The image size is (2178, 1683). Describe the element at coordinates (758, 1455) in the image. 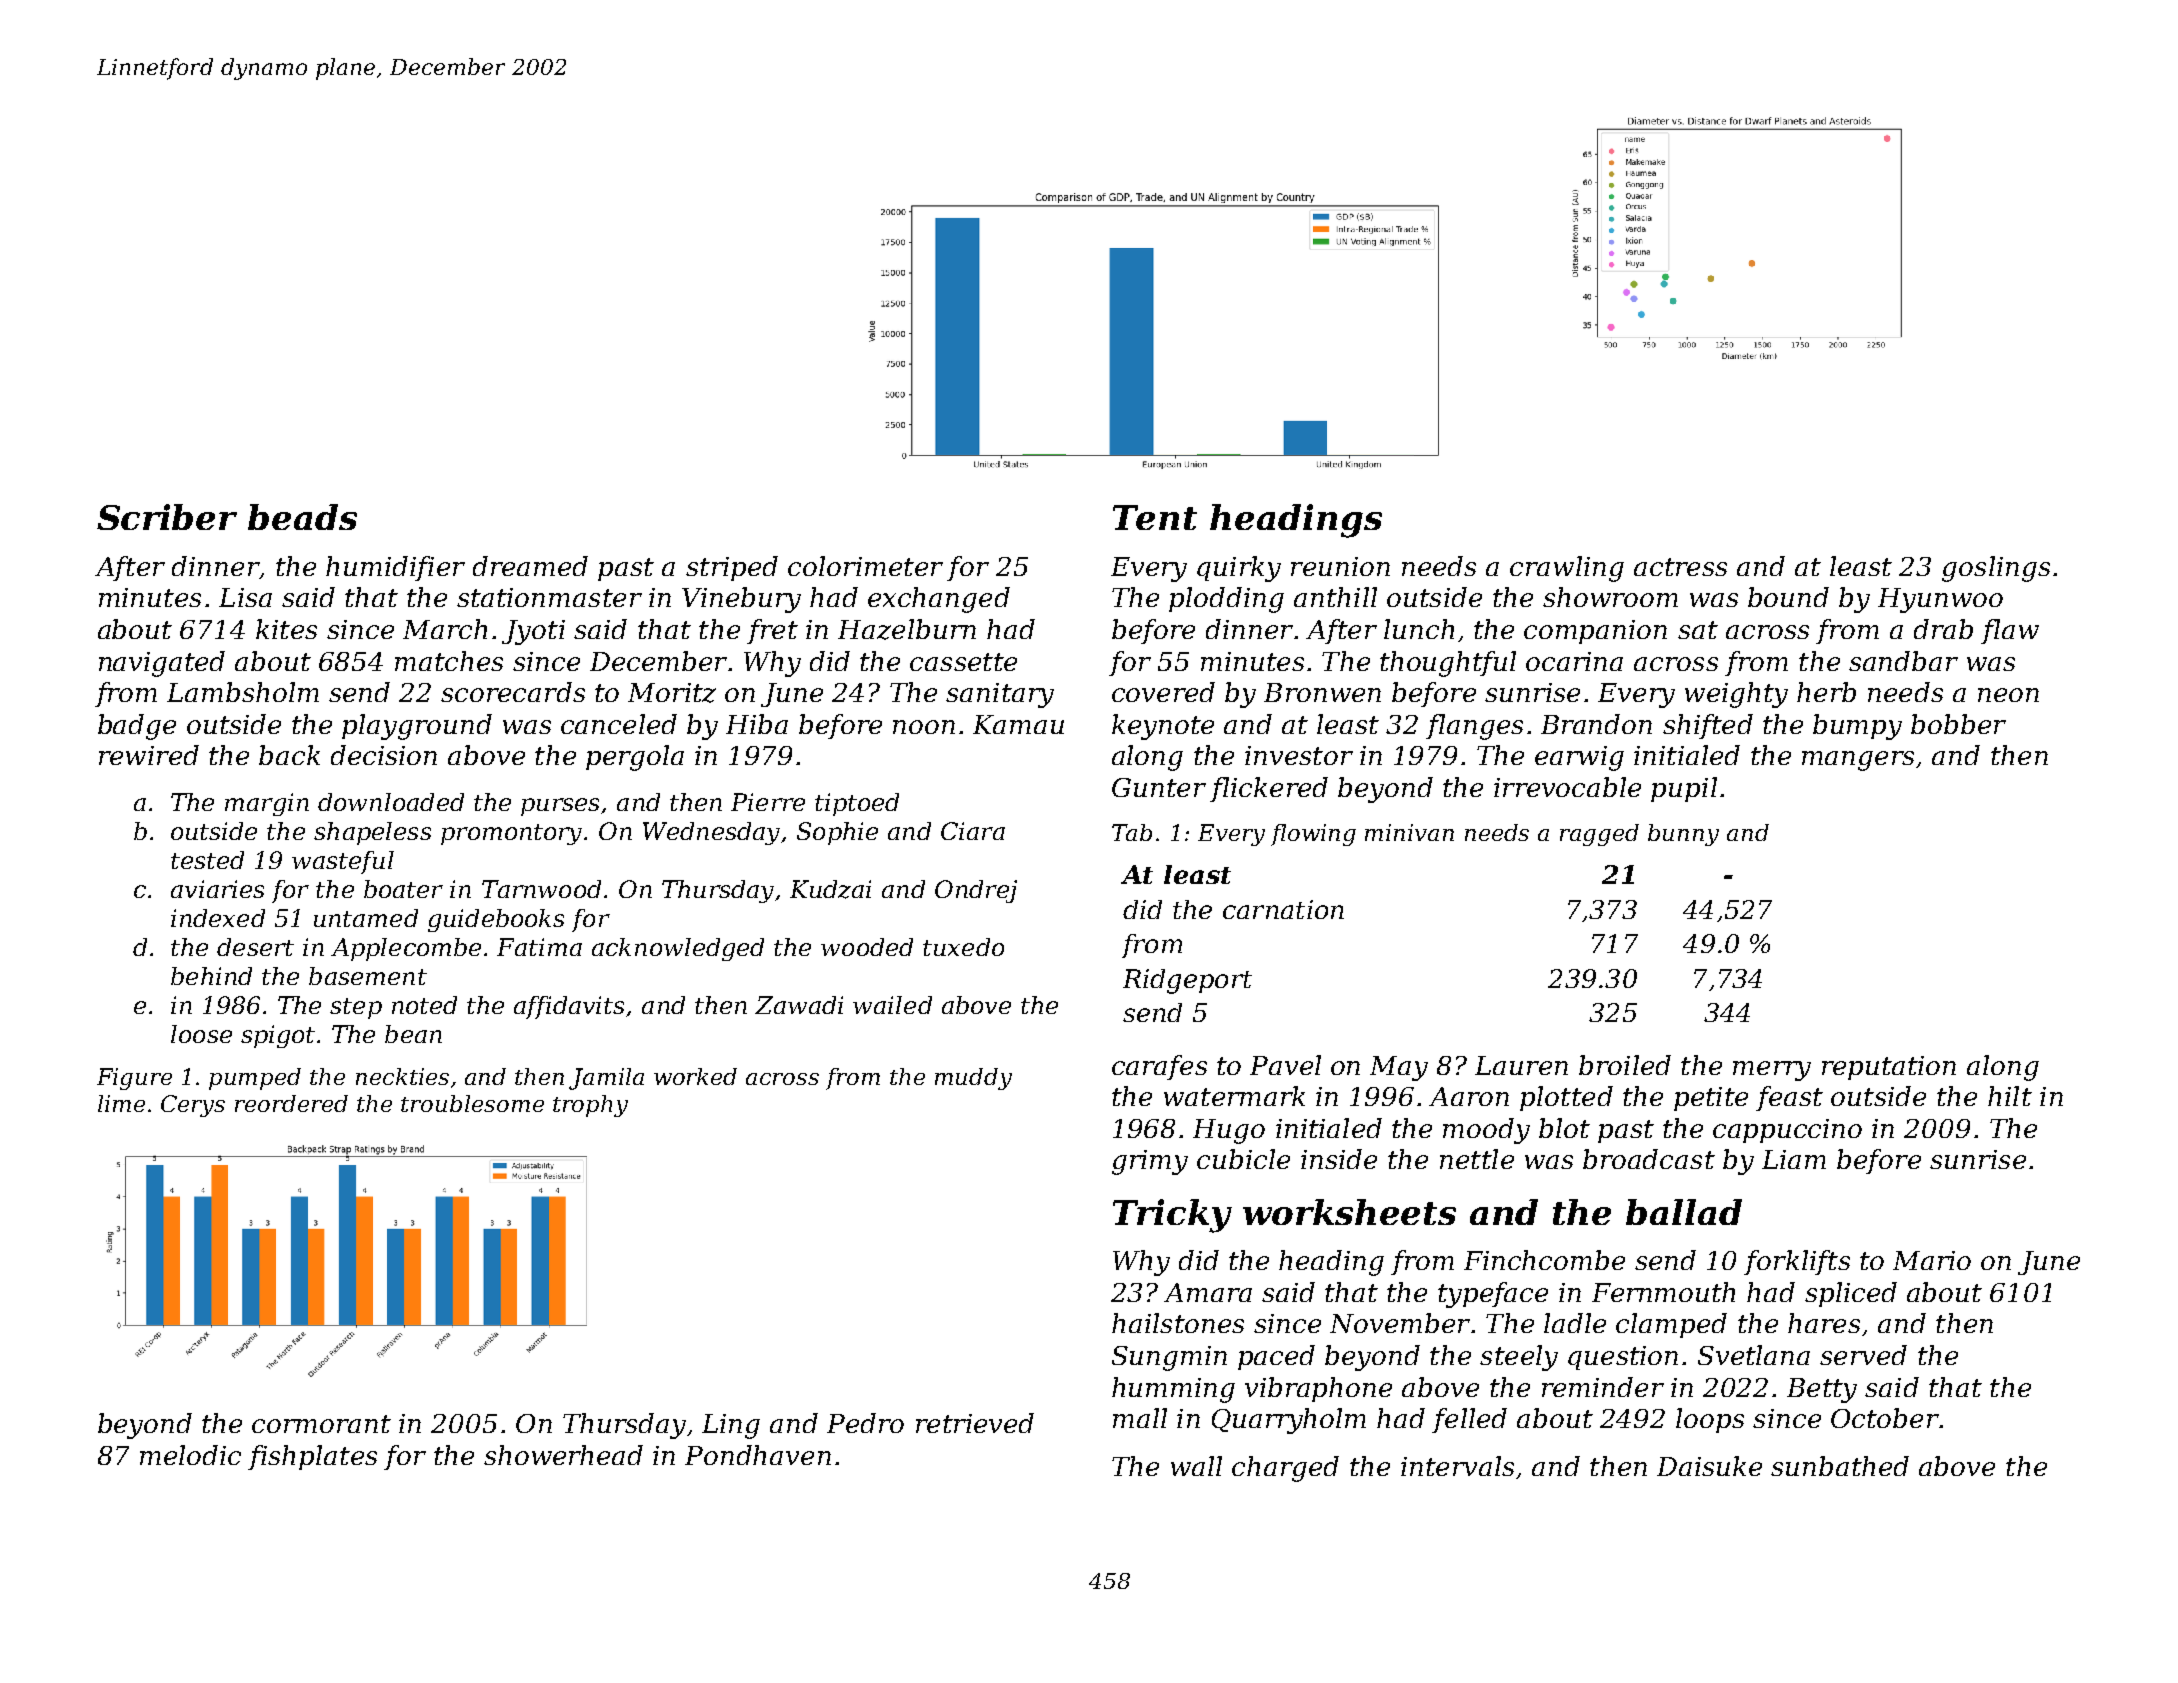

I see `Pondhaven` at that location.
